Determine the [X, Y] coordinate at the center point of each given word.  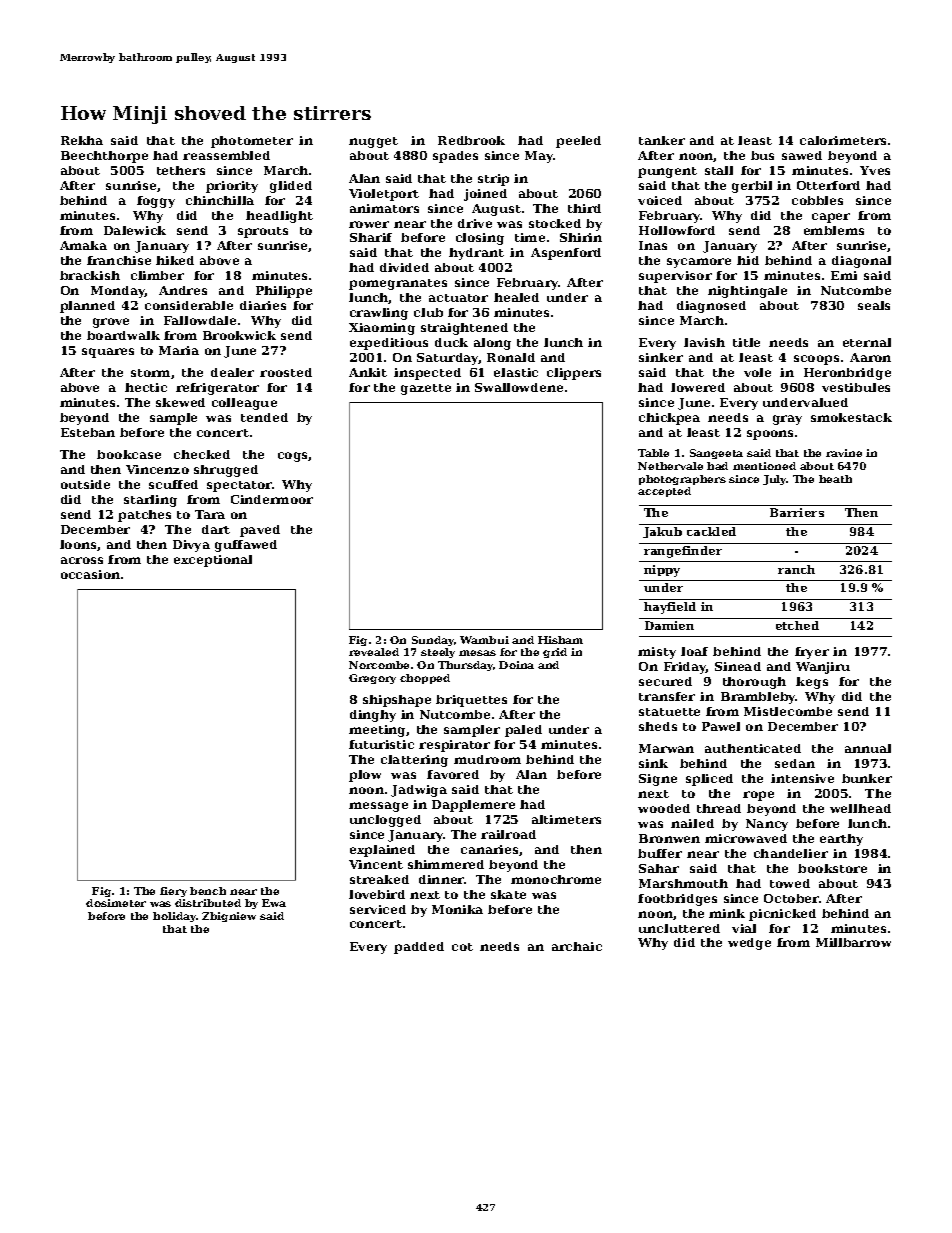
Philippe [284, 292]
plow [365, 776]
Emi [844, 275]
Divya [191, 546]
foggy [156, 202]
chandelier [791, 853]
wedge [749, 944]
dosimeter [116, 903]
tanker [662, 140]
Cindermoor [272, 499]
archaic [577, 946]
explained [382, 851]
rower [369, 224]
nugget [373, 142]
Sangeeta [716, 454]
